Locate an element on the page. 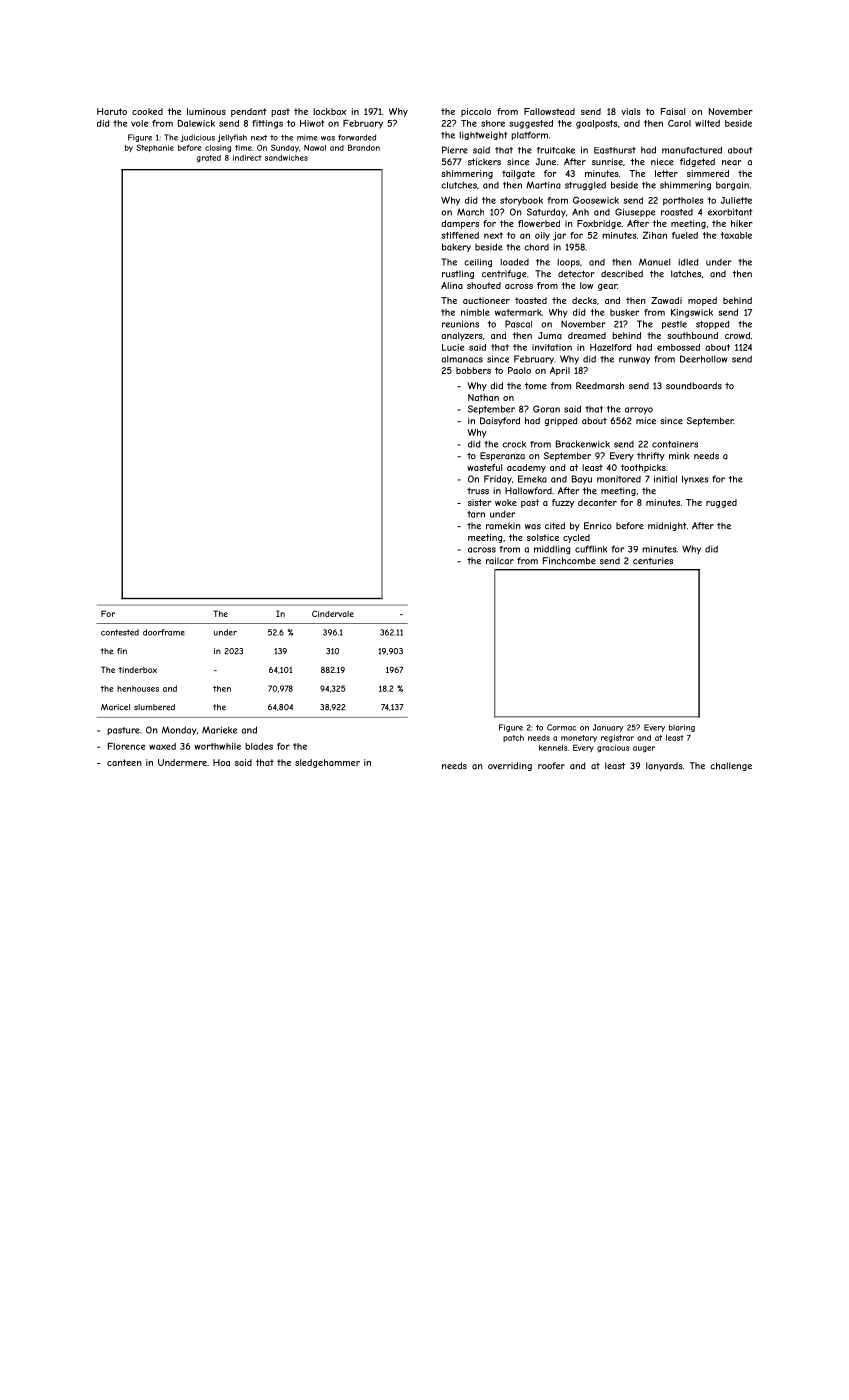 The width and height of the document is (849, 1400). canteen is located at coordinates (124, 762).
